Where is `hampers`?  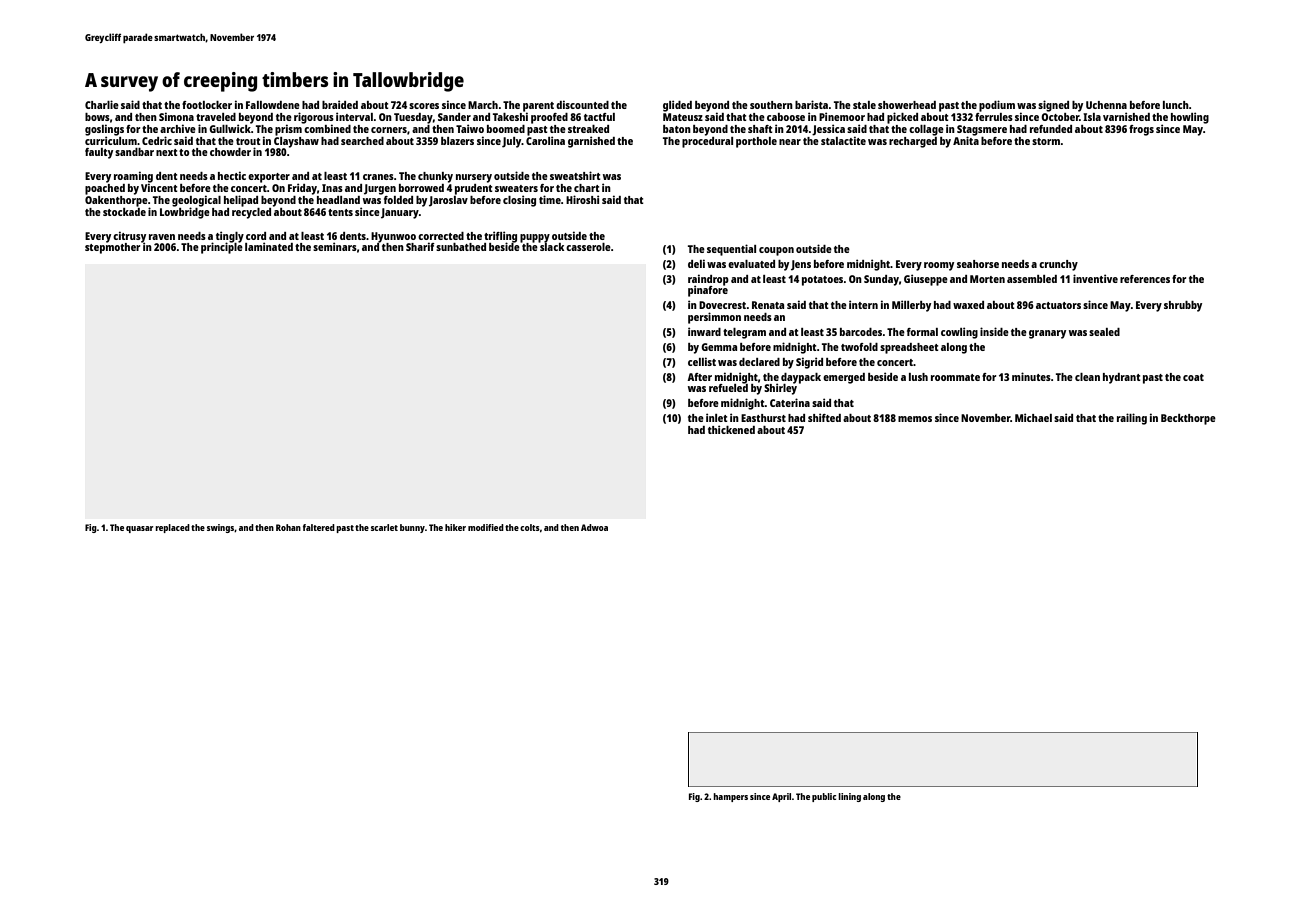
hampers is located at coordinates (730, 797).
